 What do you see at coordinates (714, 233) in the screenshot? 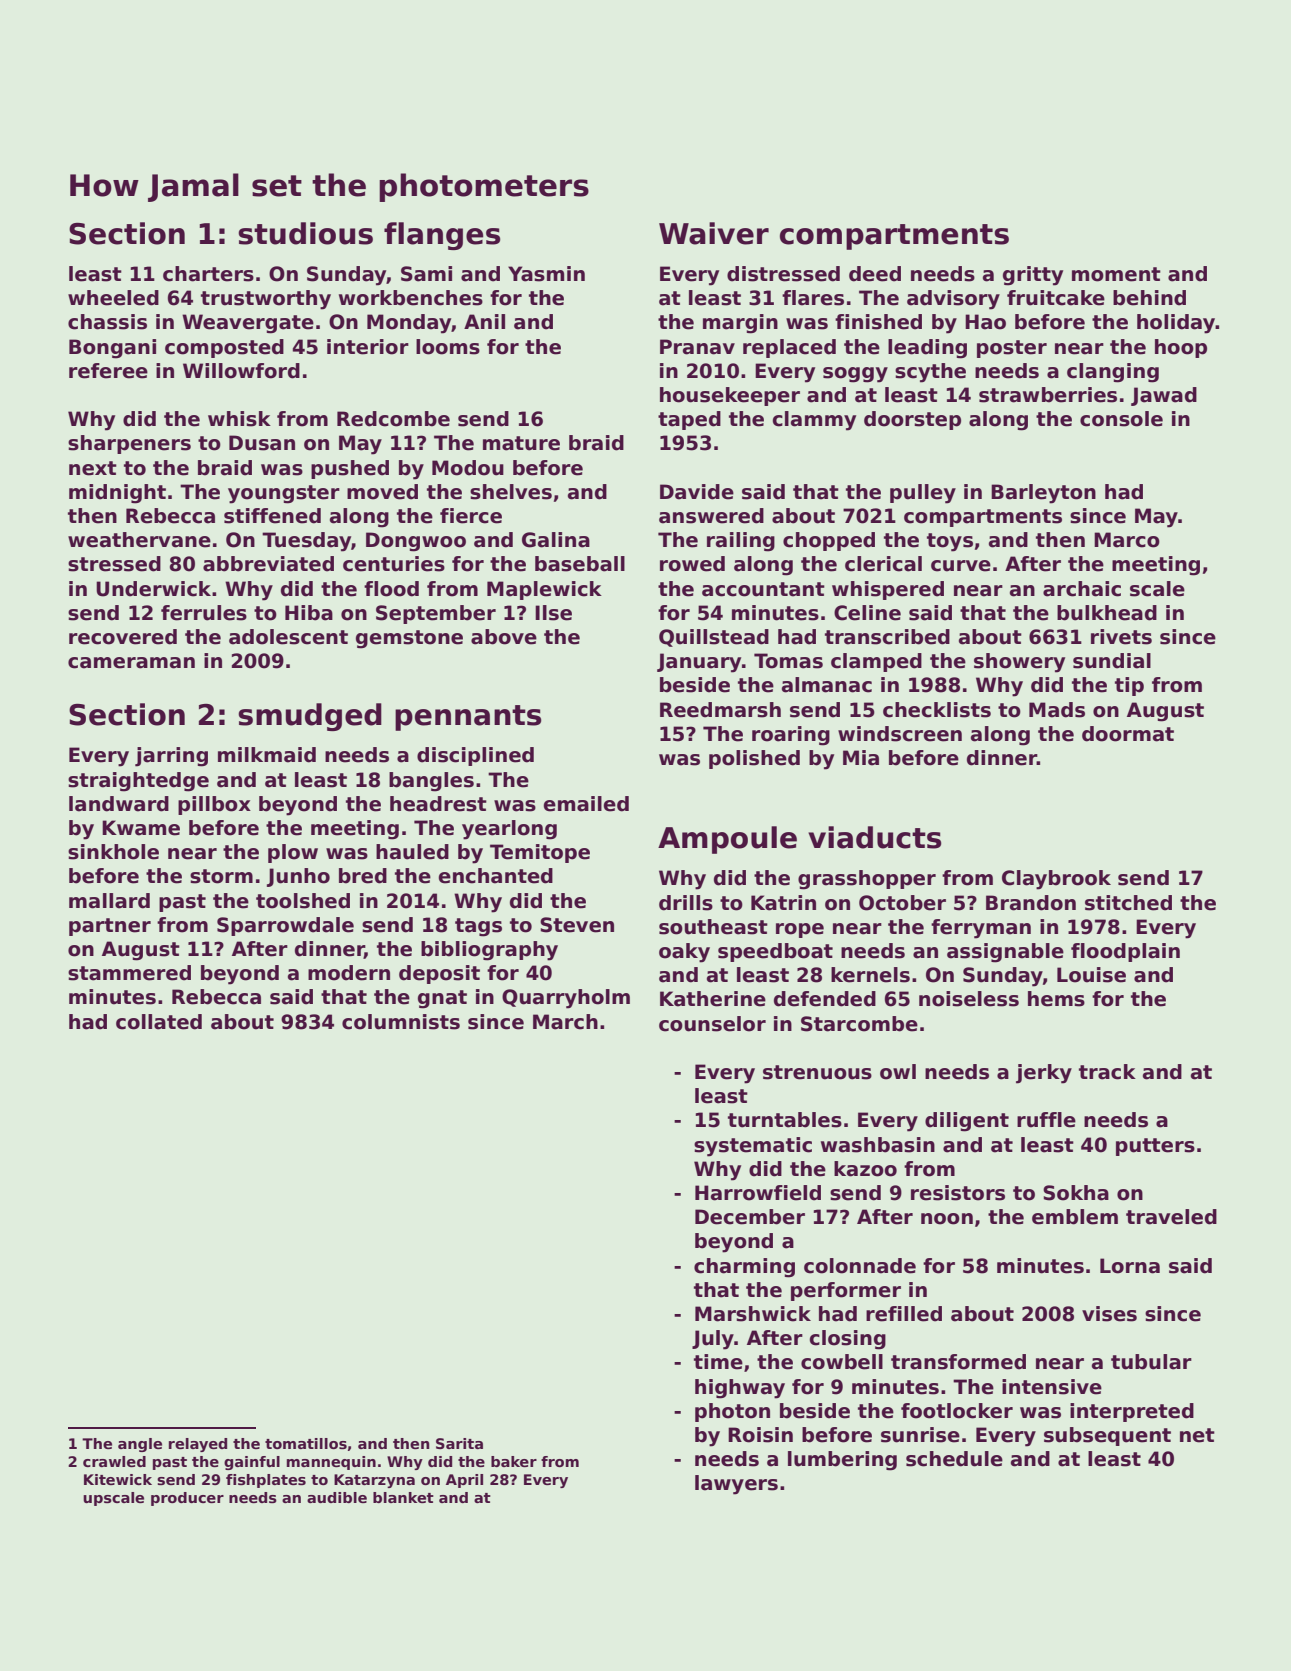
I see `Waiver` at bounding box center [714, 233].
